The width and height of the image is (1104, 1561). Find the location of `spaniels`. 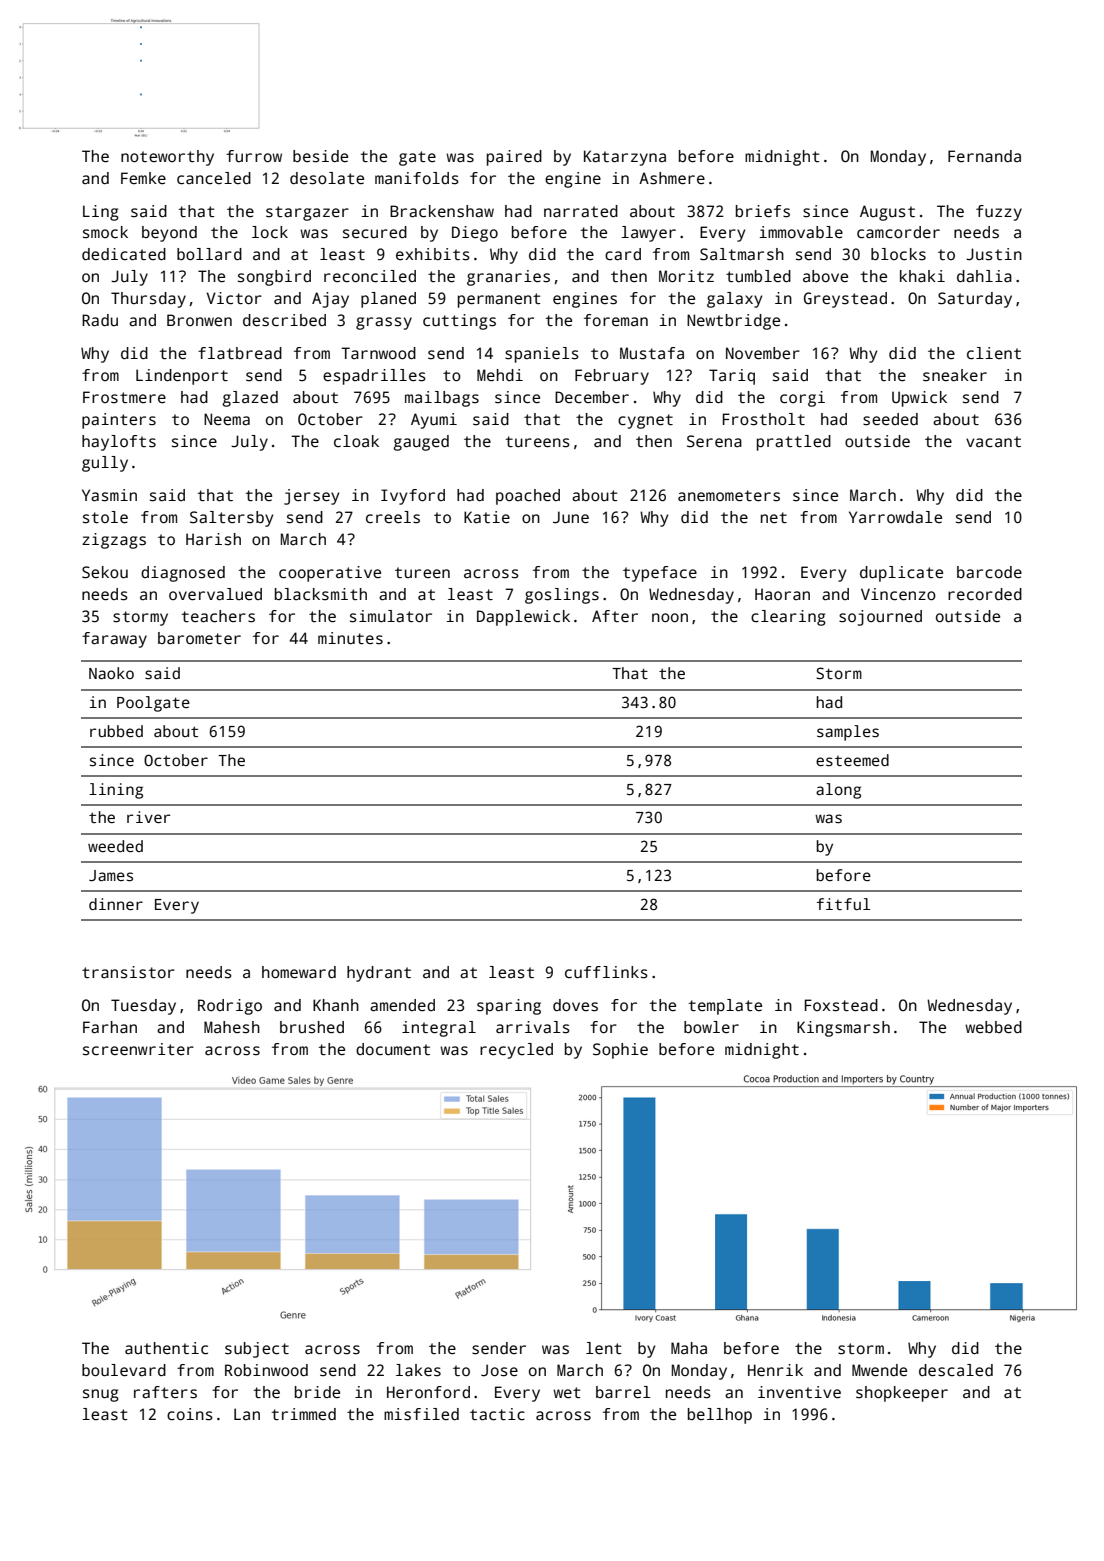

spaniels is located at coordinates (542, 355).
